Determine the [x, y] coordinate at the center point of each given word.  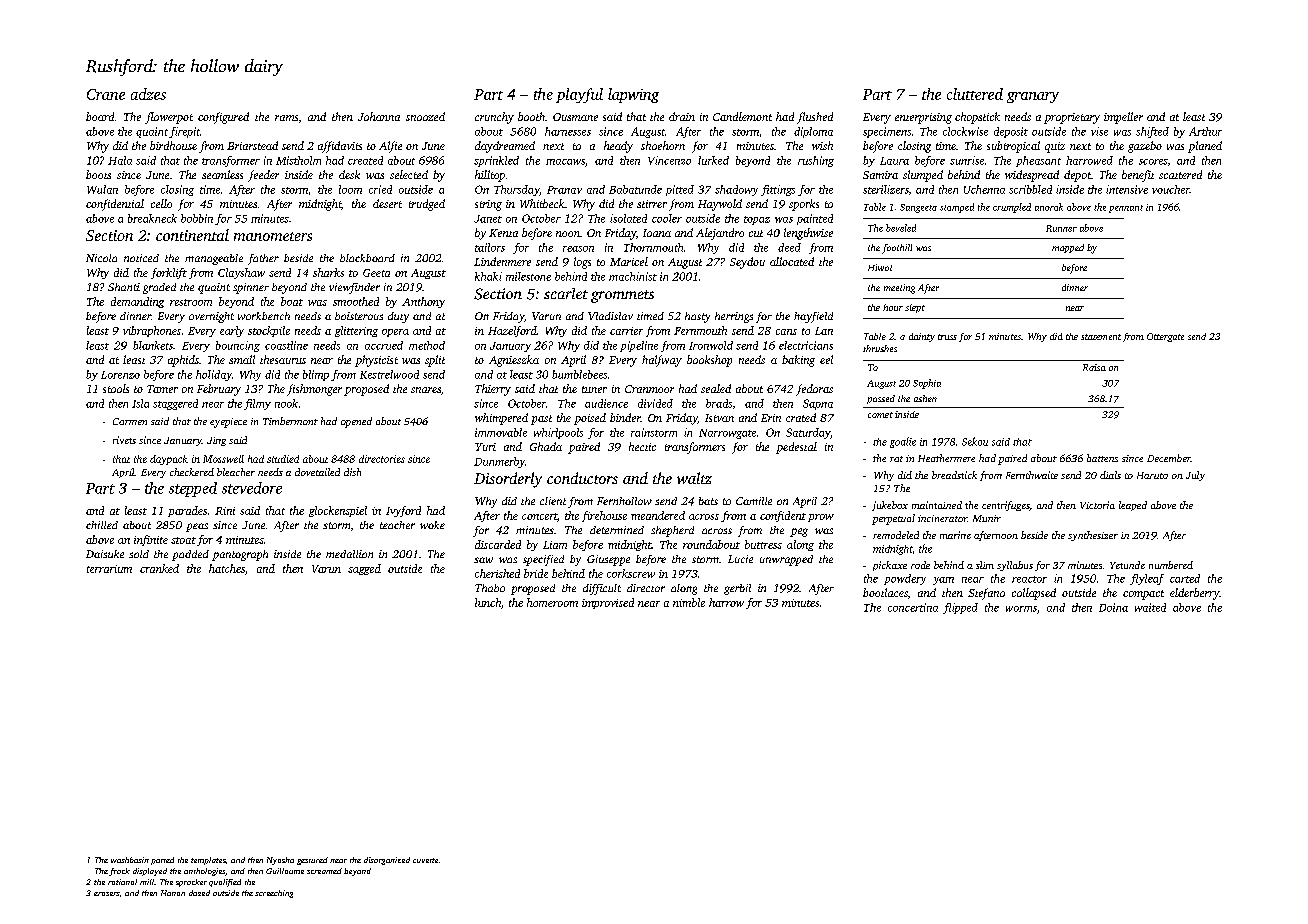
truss [947, 337]
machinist [633, 276]
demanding [137, 302]
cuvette [425, 860]
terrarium [109, 569]
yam [943, 581]
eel [826, 359]
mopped [1068, 248]
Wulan [102, 189]
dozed [199, 893]
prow [821, 518]
